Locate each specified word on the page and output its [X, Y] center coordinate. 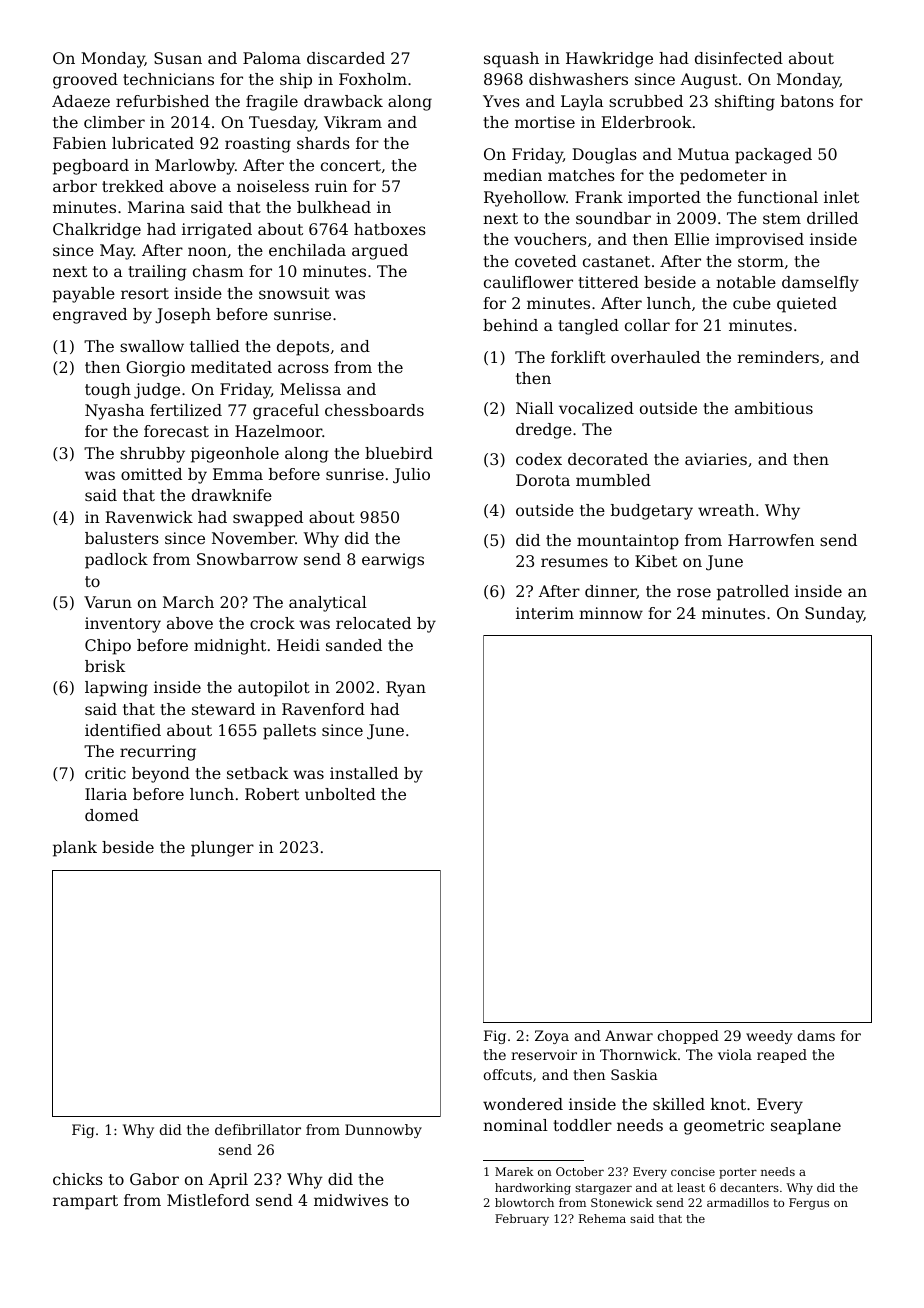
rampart [85, 1202]
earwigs [393, 561]
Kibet [656, 561]
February [522, 1220]
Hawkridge [609, 60]
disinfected [739, 58]
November [253, 538]
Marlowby [195, 167]
